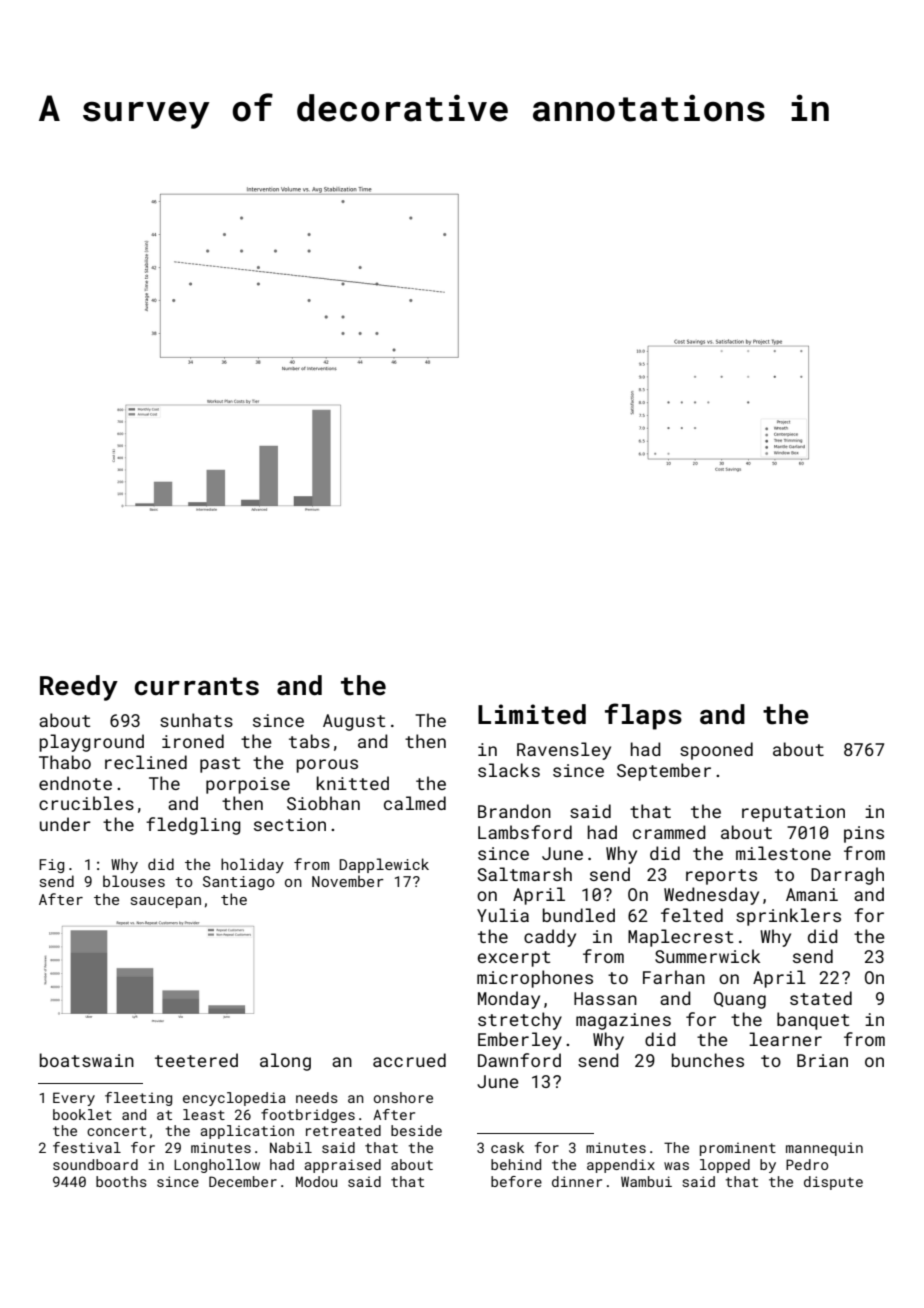 The image size is (924, 1308). What do you see at coordinates (535, 979) in the image?
I see `microphones` at bounding box center [535, 979].
